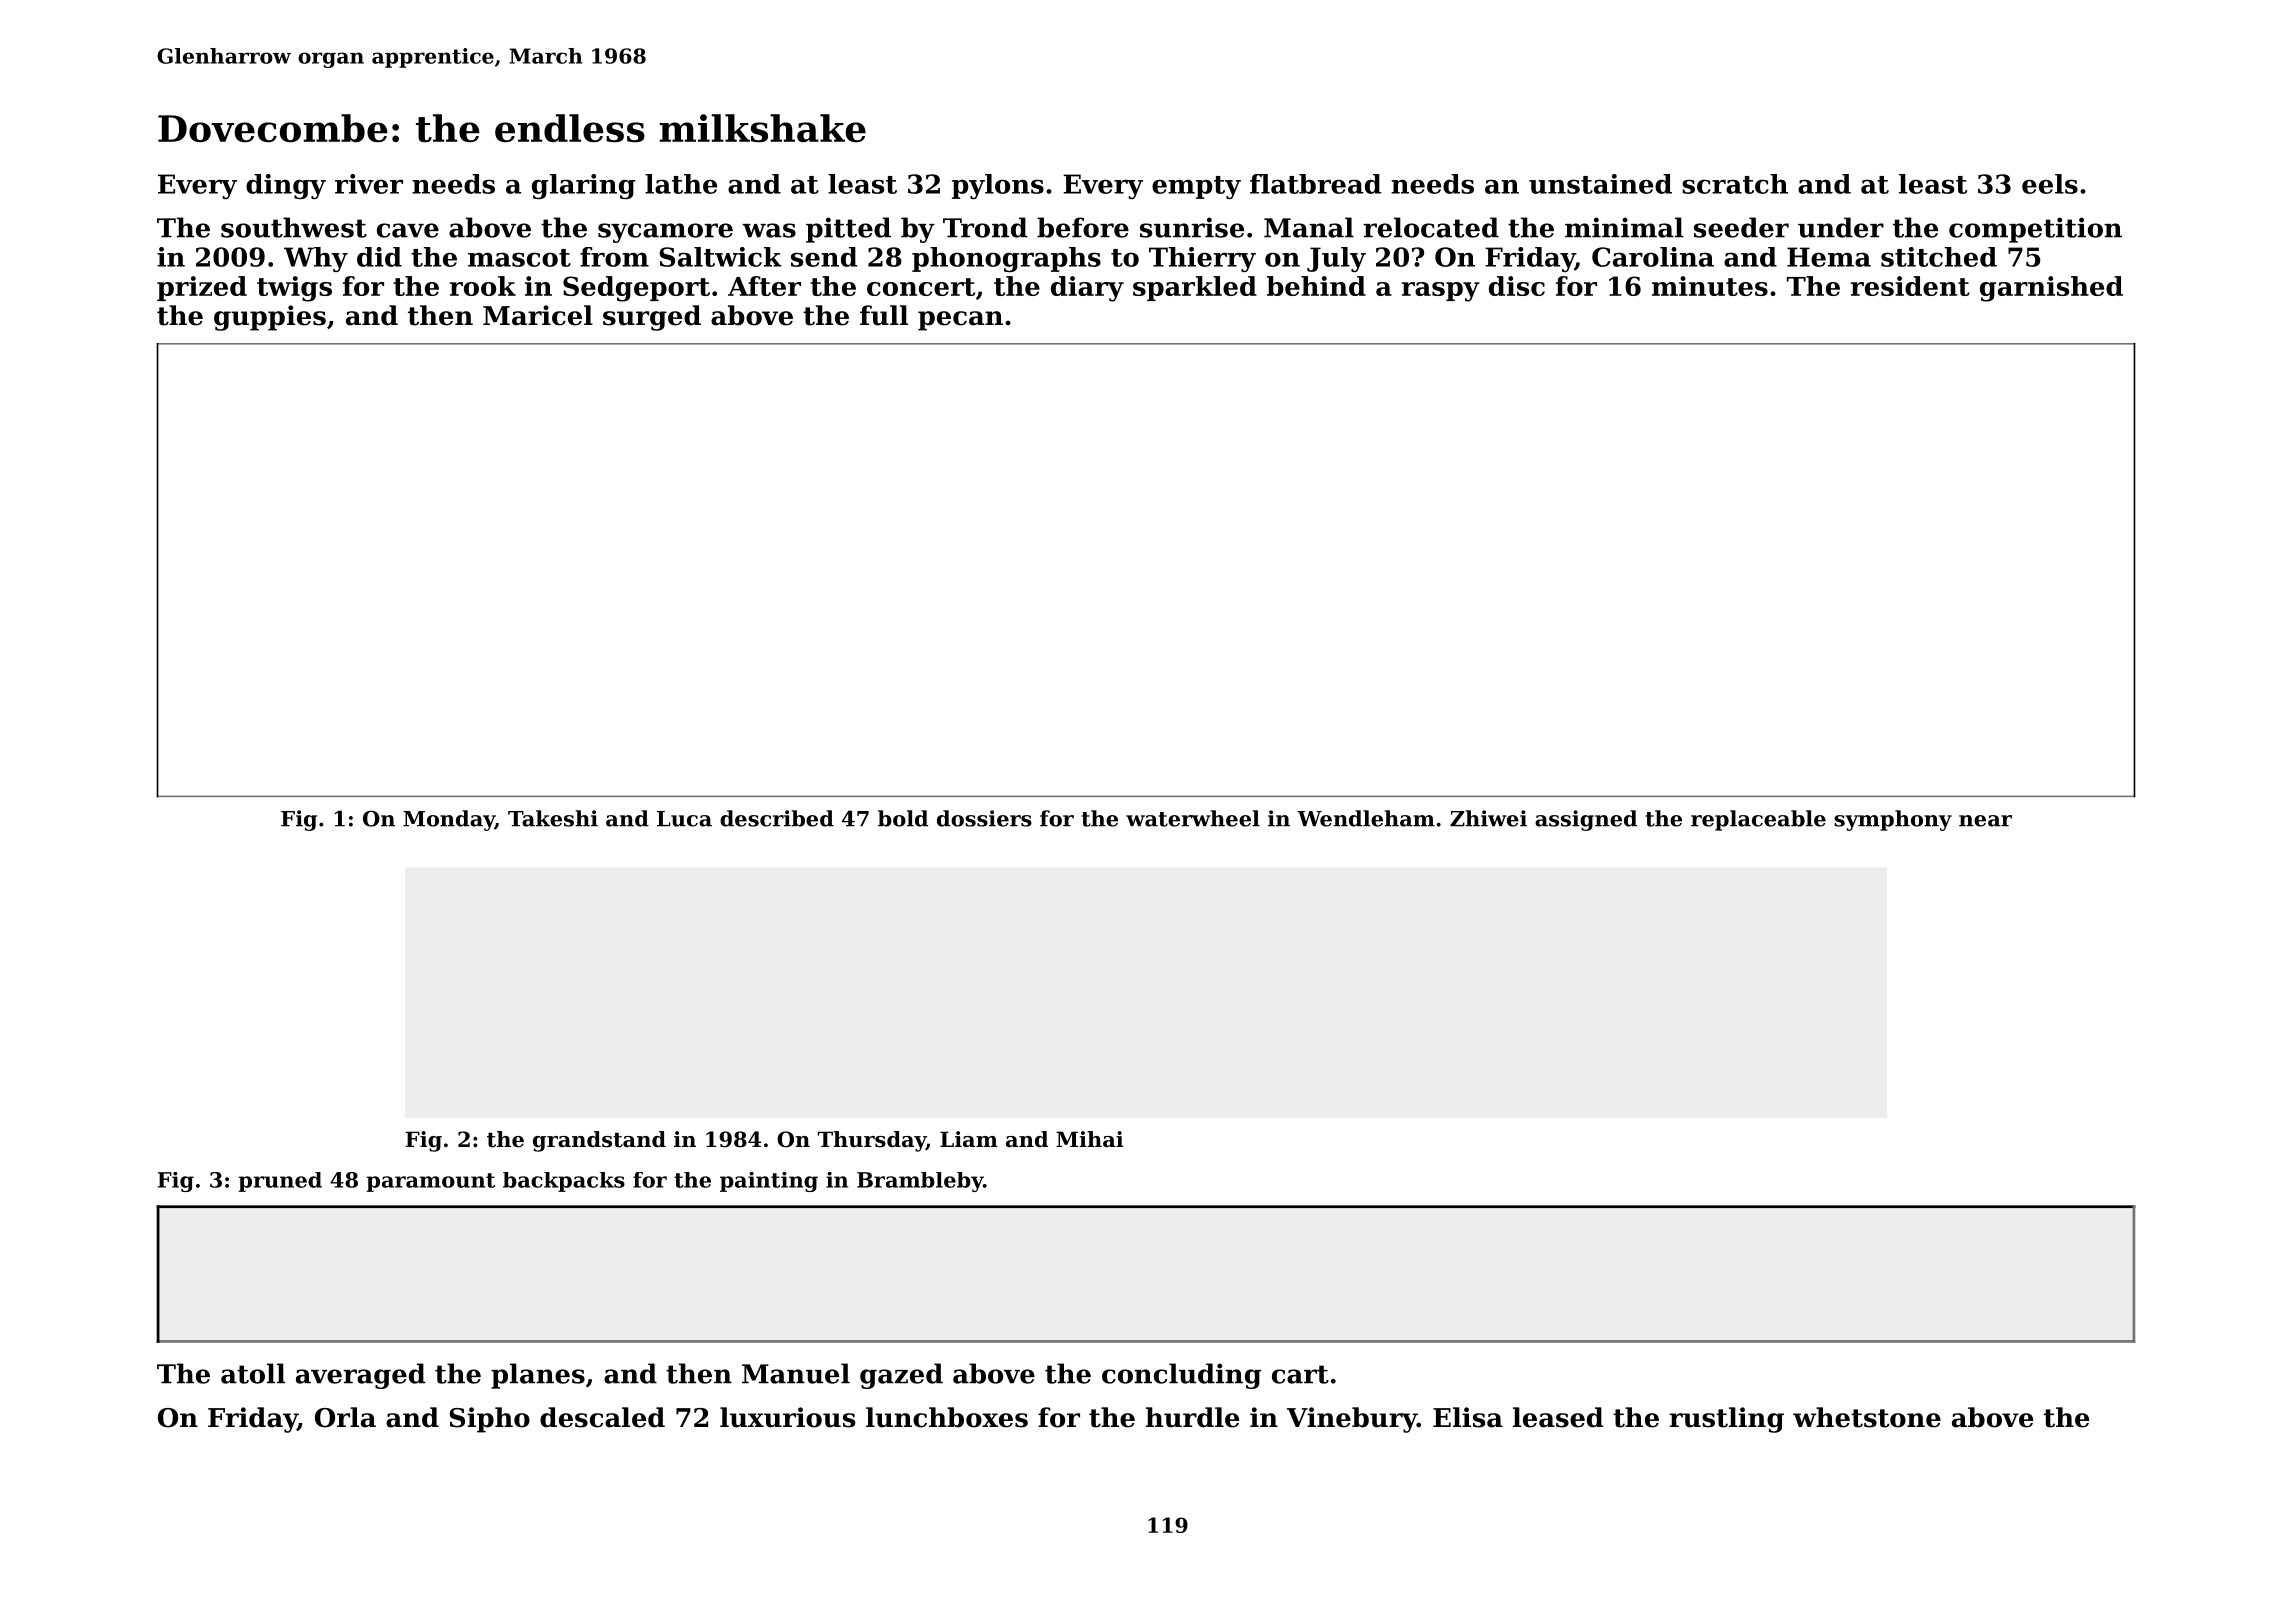 Image resolution: width=2292 pixels, height=1620 pixels. I want to click on guppies, so click(270, 318).
